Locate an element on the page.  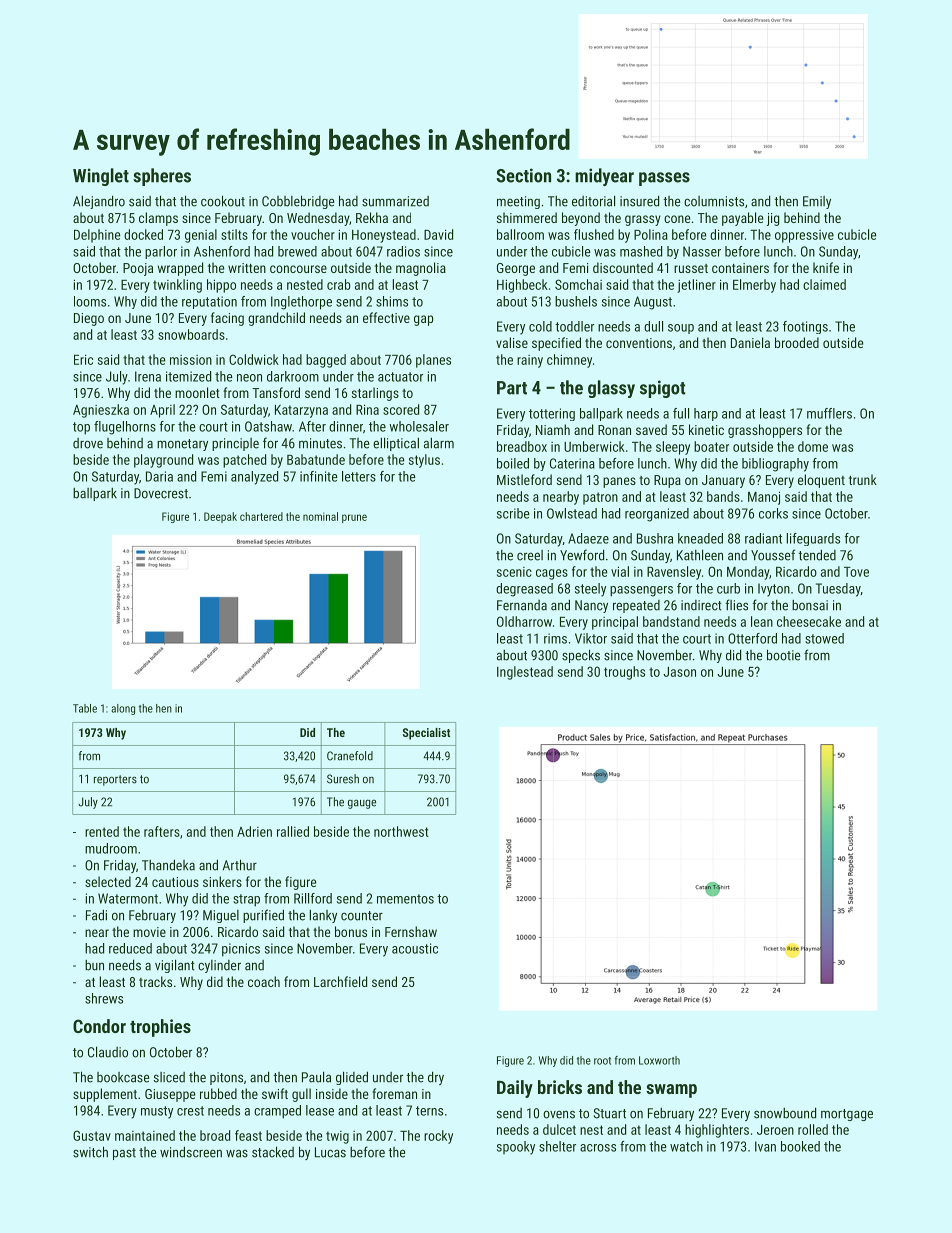
musty is located at coordinates (157, 1112).
